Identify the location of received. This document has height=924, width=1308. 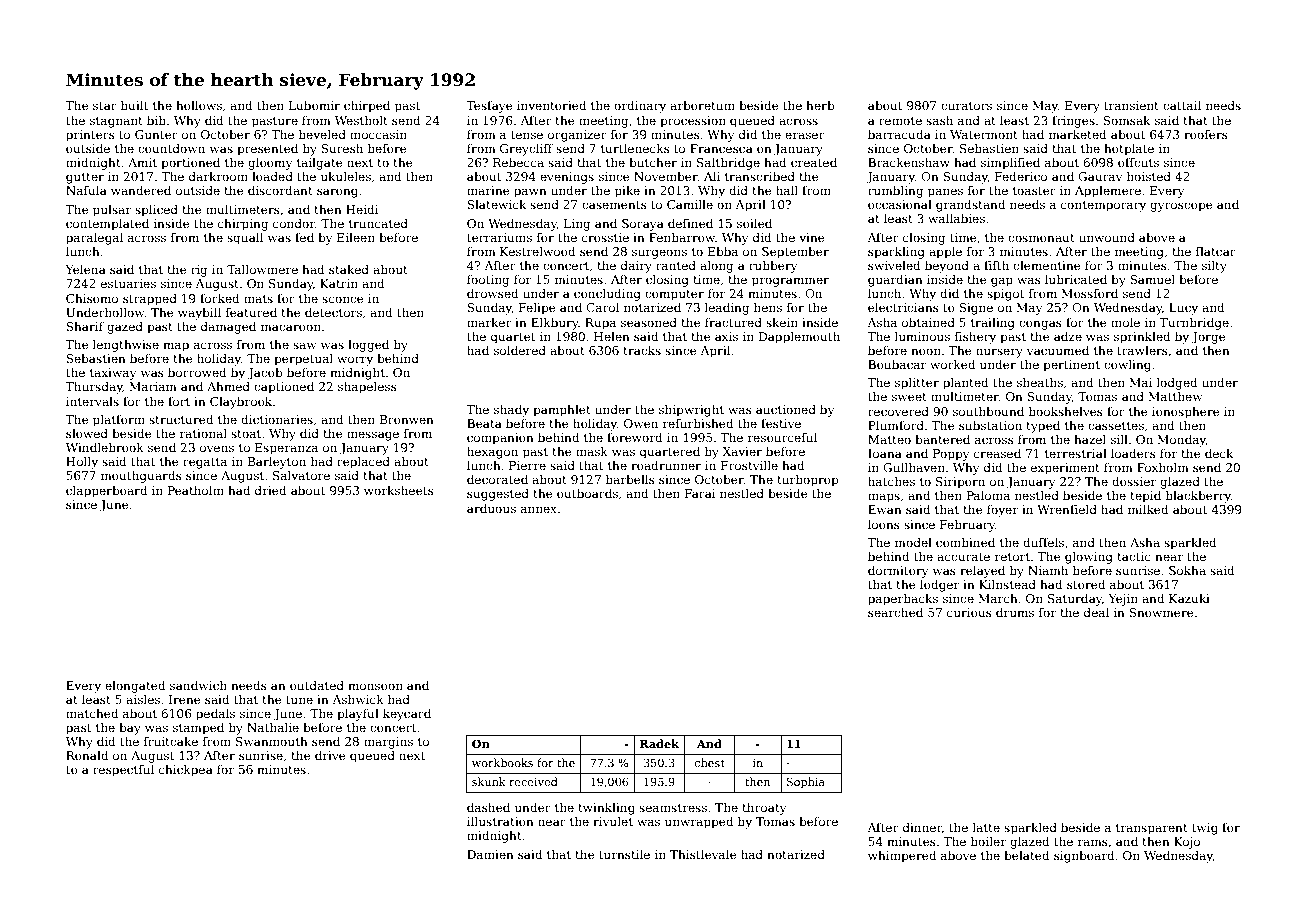
(533, 781).
